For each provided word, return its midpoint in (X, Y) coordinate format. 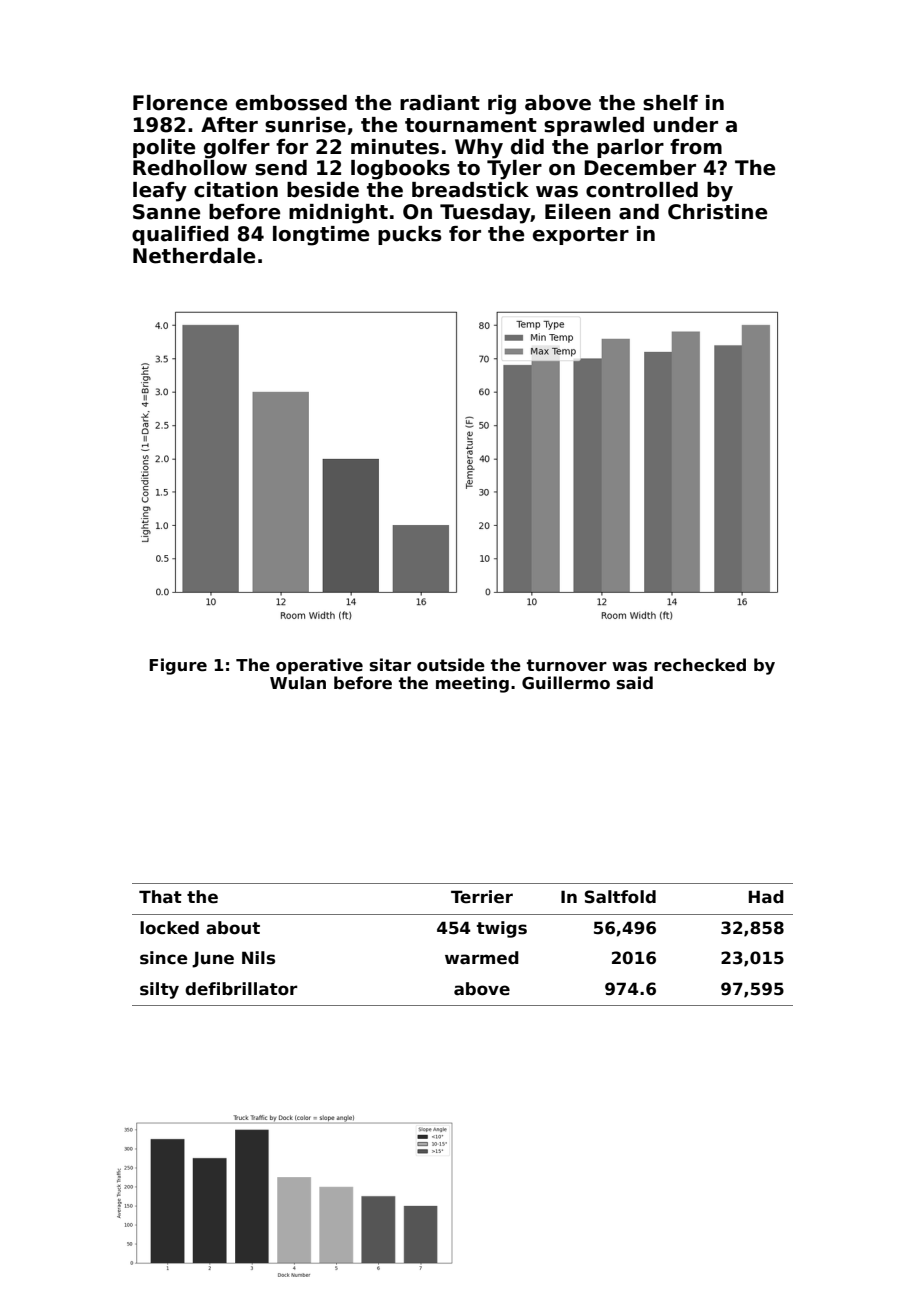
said (635, 683)
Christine (717, 212)
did (527, 147)
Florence (180, 103)
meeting (472, 684)
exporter (581, 236)
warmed (482, 958)
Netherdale (194, 256)
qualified (180, 235)
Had (766, 897)
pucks (410, 235)
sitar (390, 665)
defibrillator (241, 989)
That (160, 897)
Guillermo (566, 683)
